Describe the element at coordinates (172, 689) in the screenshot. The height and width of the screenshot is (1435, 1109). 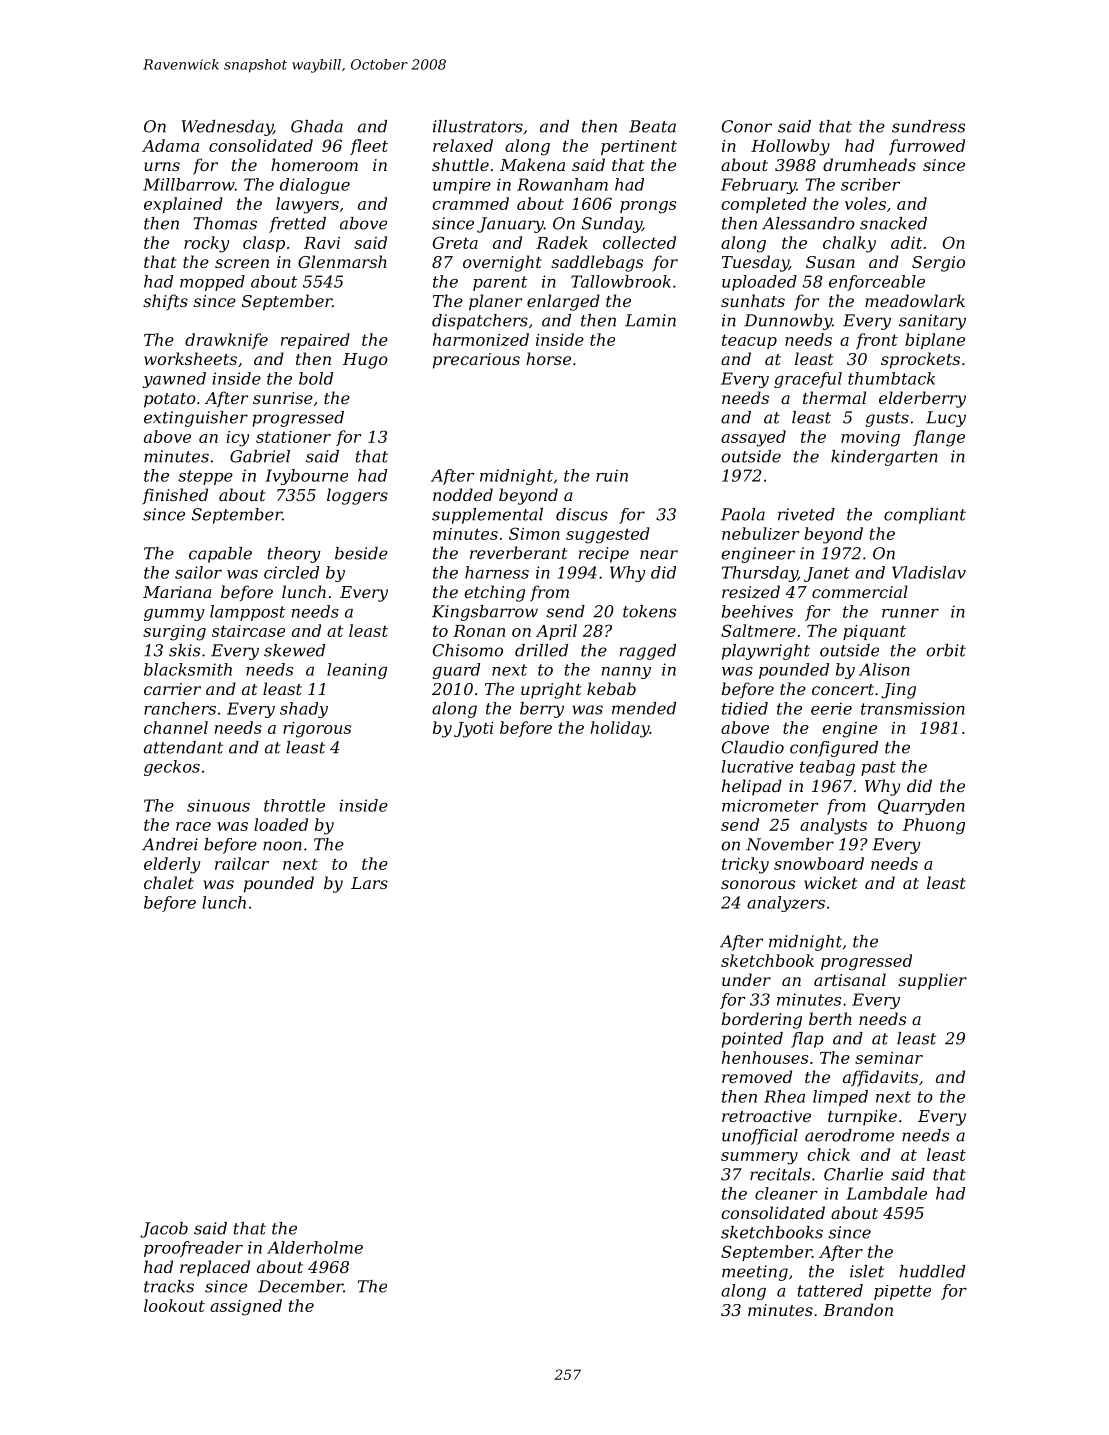
I see `carrier` at that location.
